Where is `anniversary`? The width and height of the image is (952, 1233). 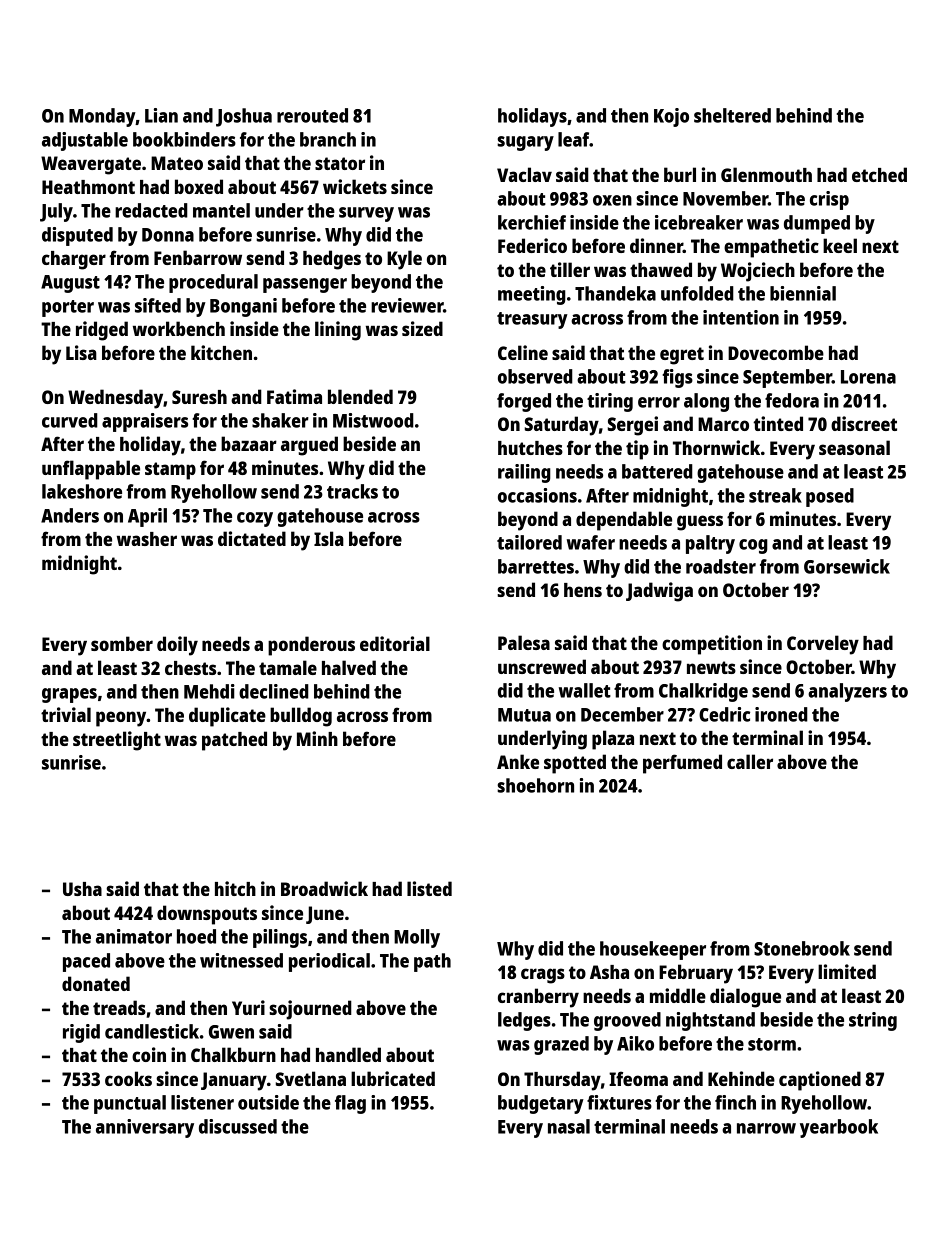
anniversary is located at coordinates (145, 1128).
